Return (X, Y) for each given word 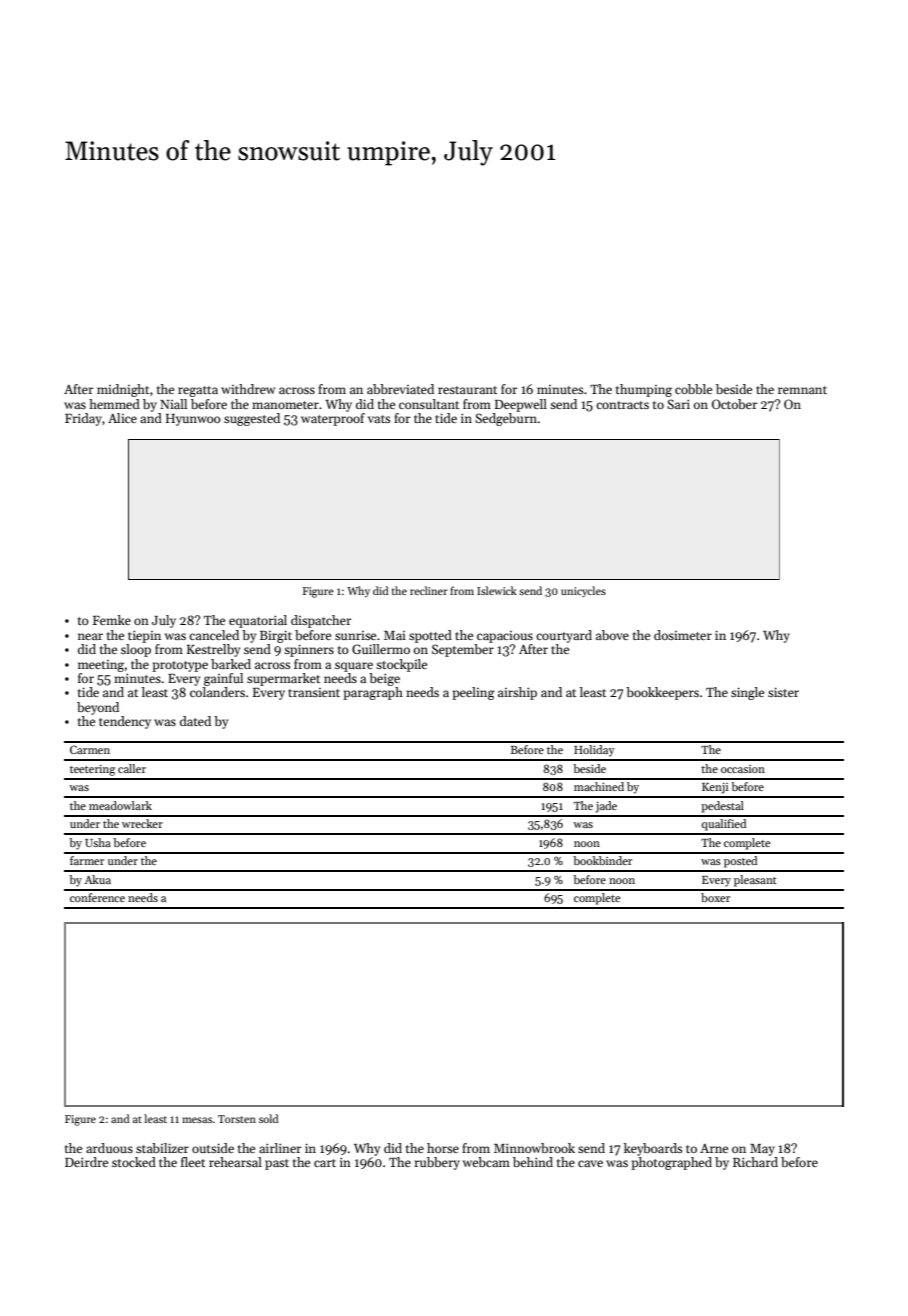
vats (379, 419)
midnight (123, 390)
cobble (693, 389)
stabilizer (162, 1148)
